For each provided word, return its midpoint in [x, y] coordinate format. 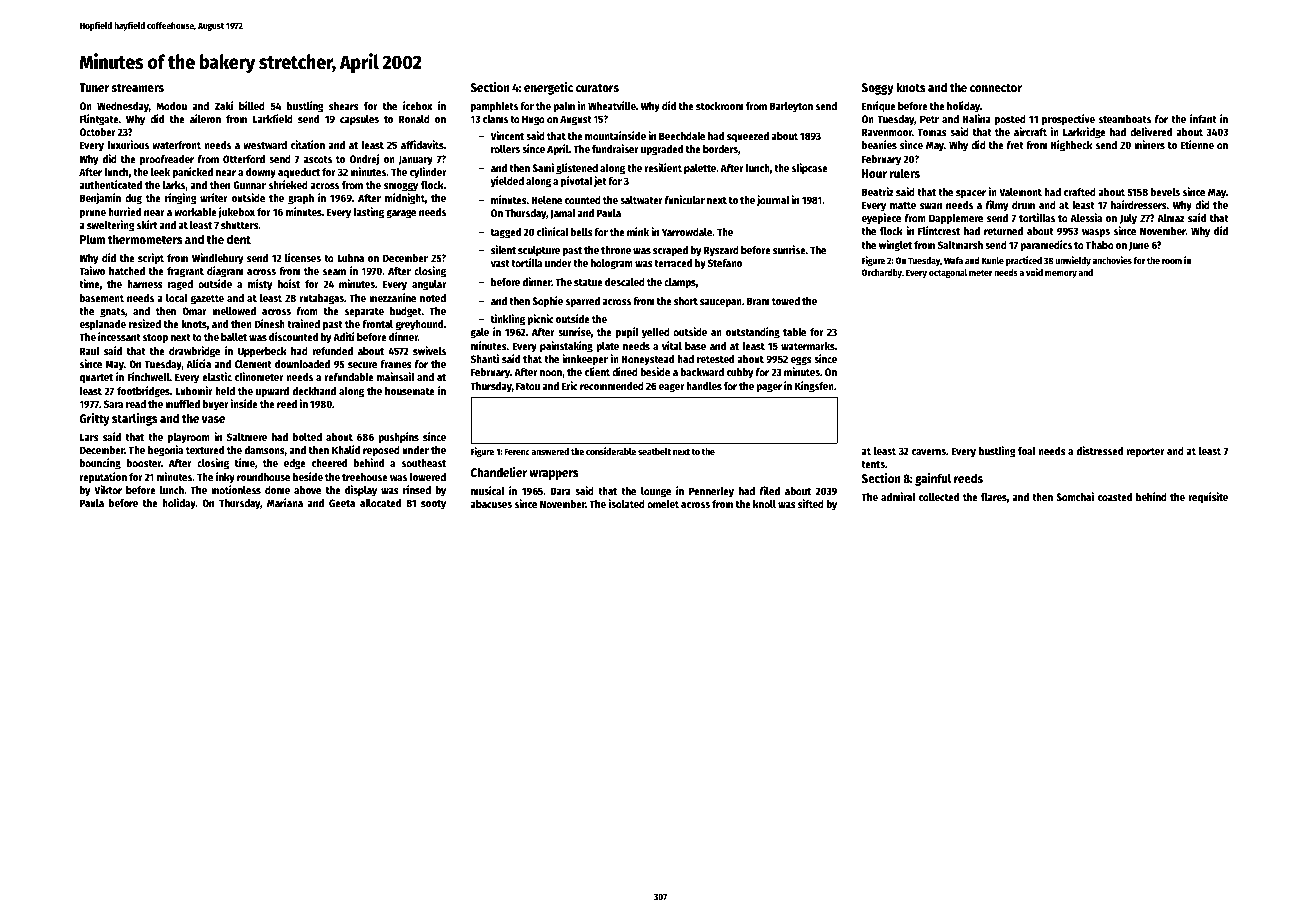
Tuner [94, 87]
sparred [583, 302]
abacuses [491, 504]
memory [1061, 274]
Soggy [878, 89]
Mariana [285, 502]
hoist [289, 283]
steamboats [1125, 119]
